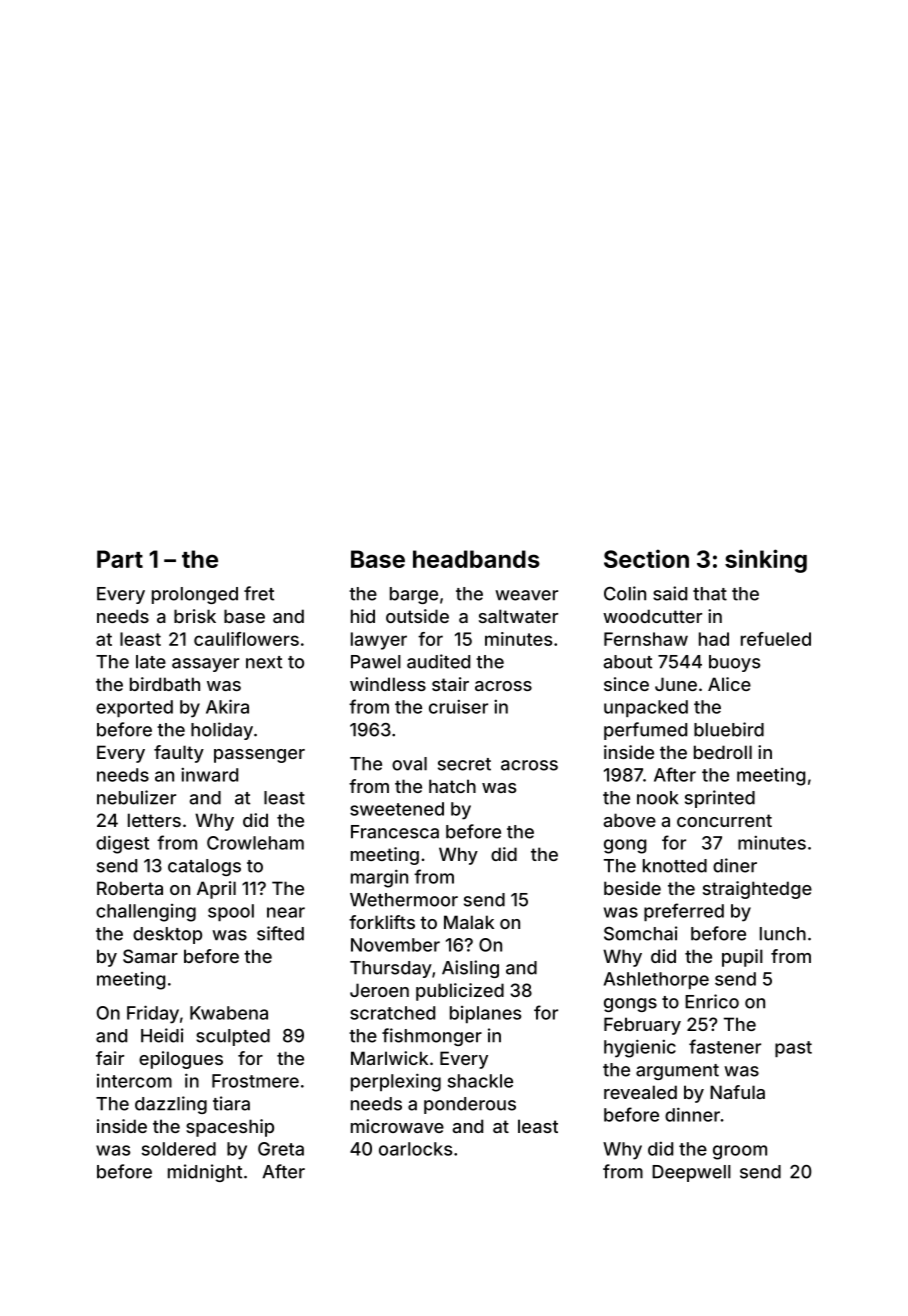 The image size is (908, 1316). What do you see at coordinates (120, 559) in the image?
I see `Part` at bounding box center [120, 559].
